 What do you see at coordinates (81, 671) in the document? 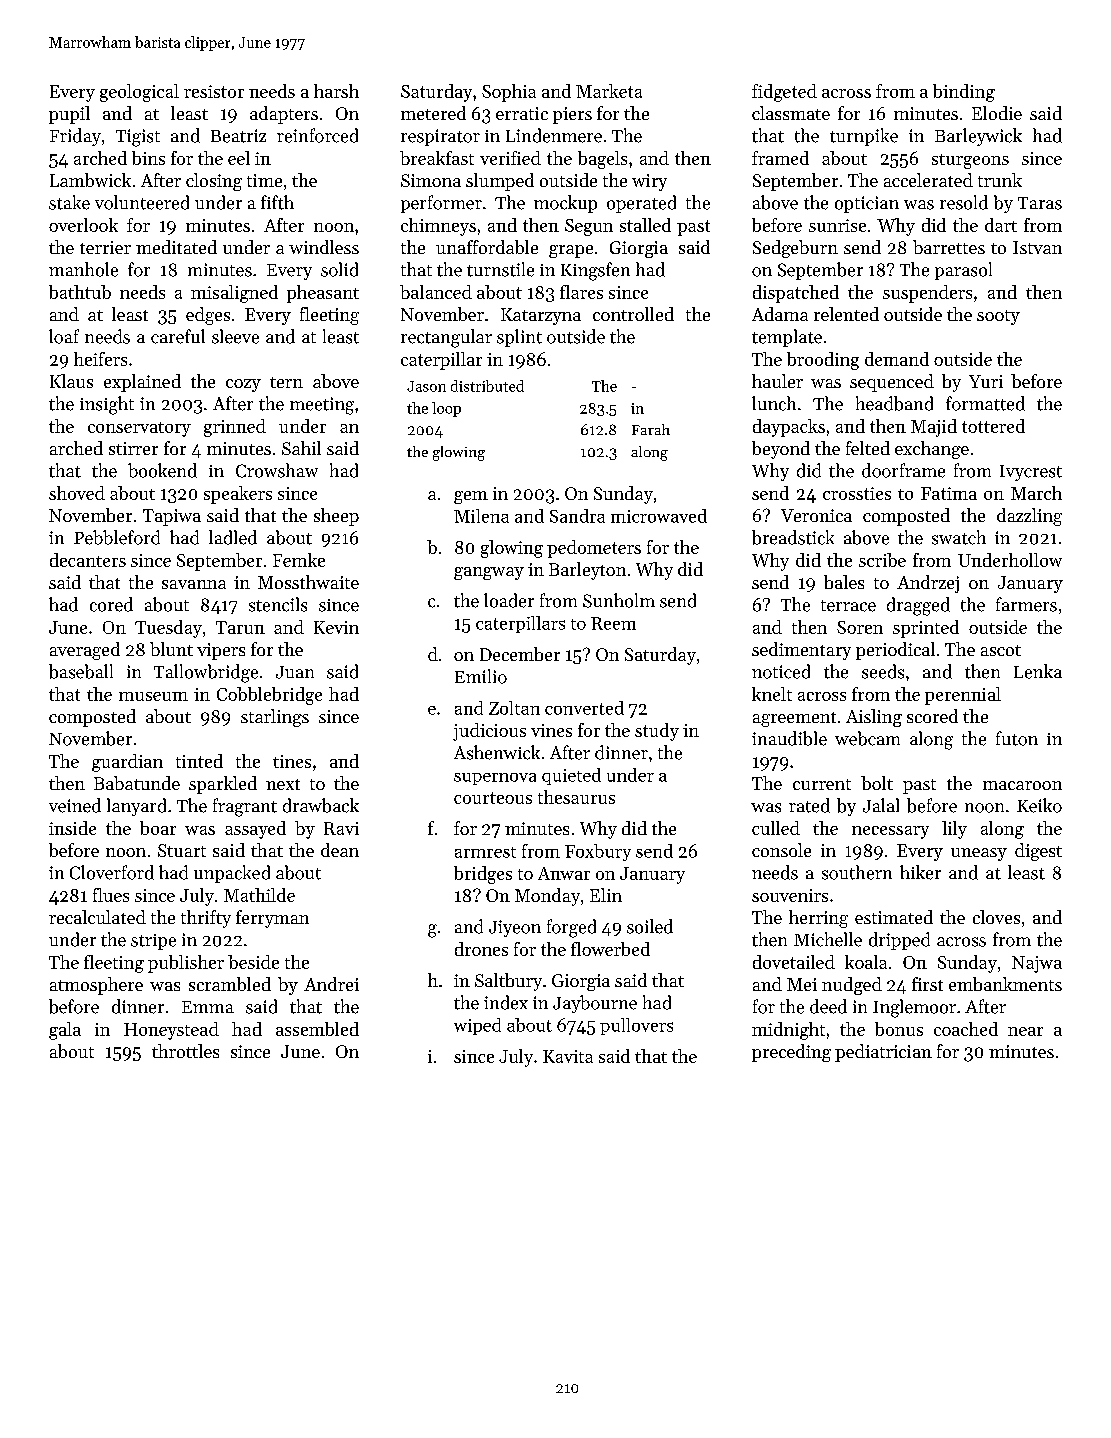
I see `baseball` at bounding box center [81, 671].
